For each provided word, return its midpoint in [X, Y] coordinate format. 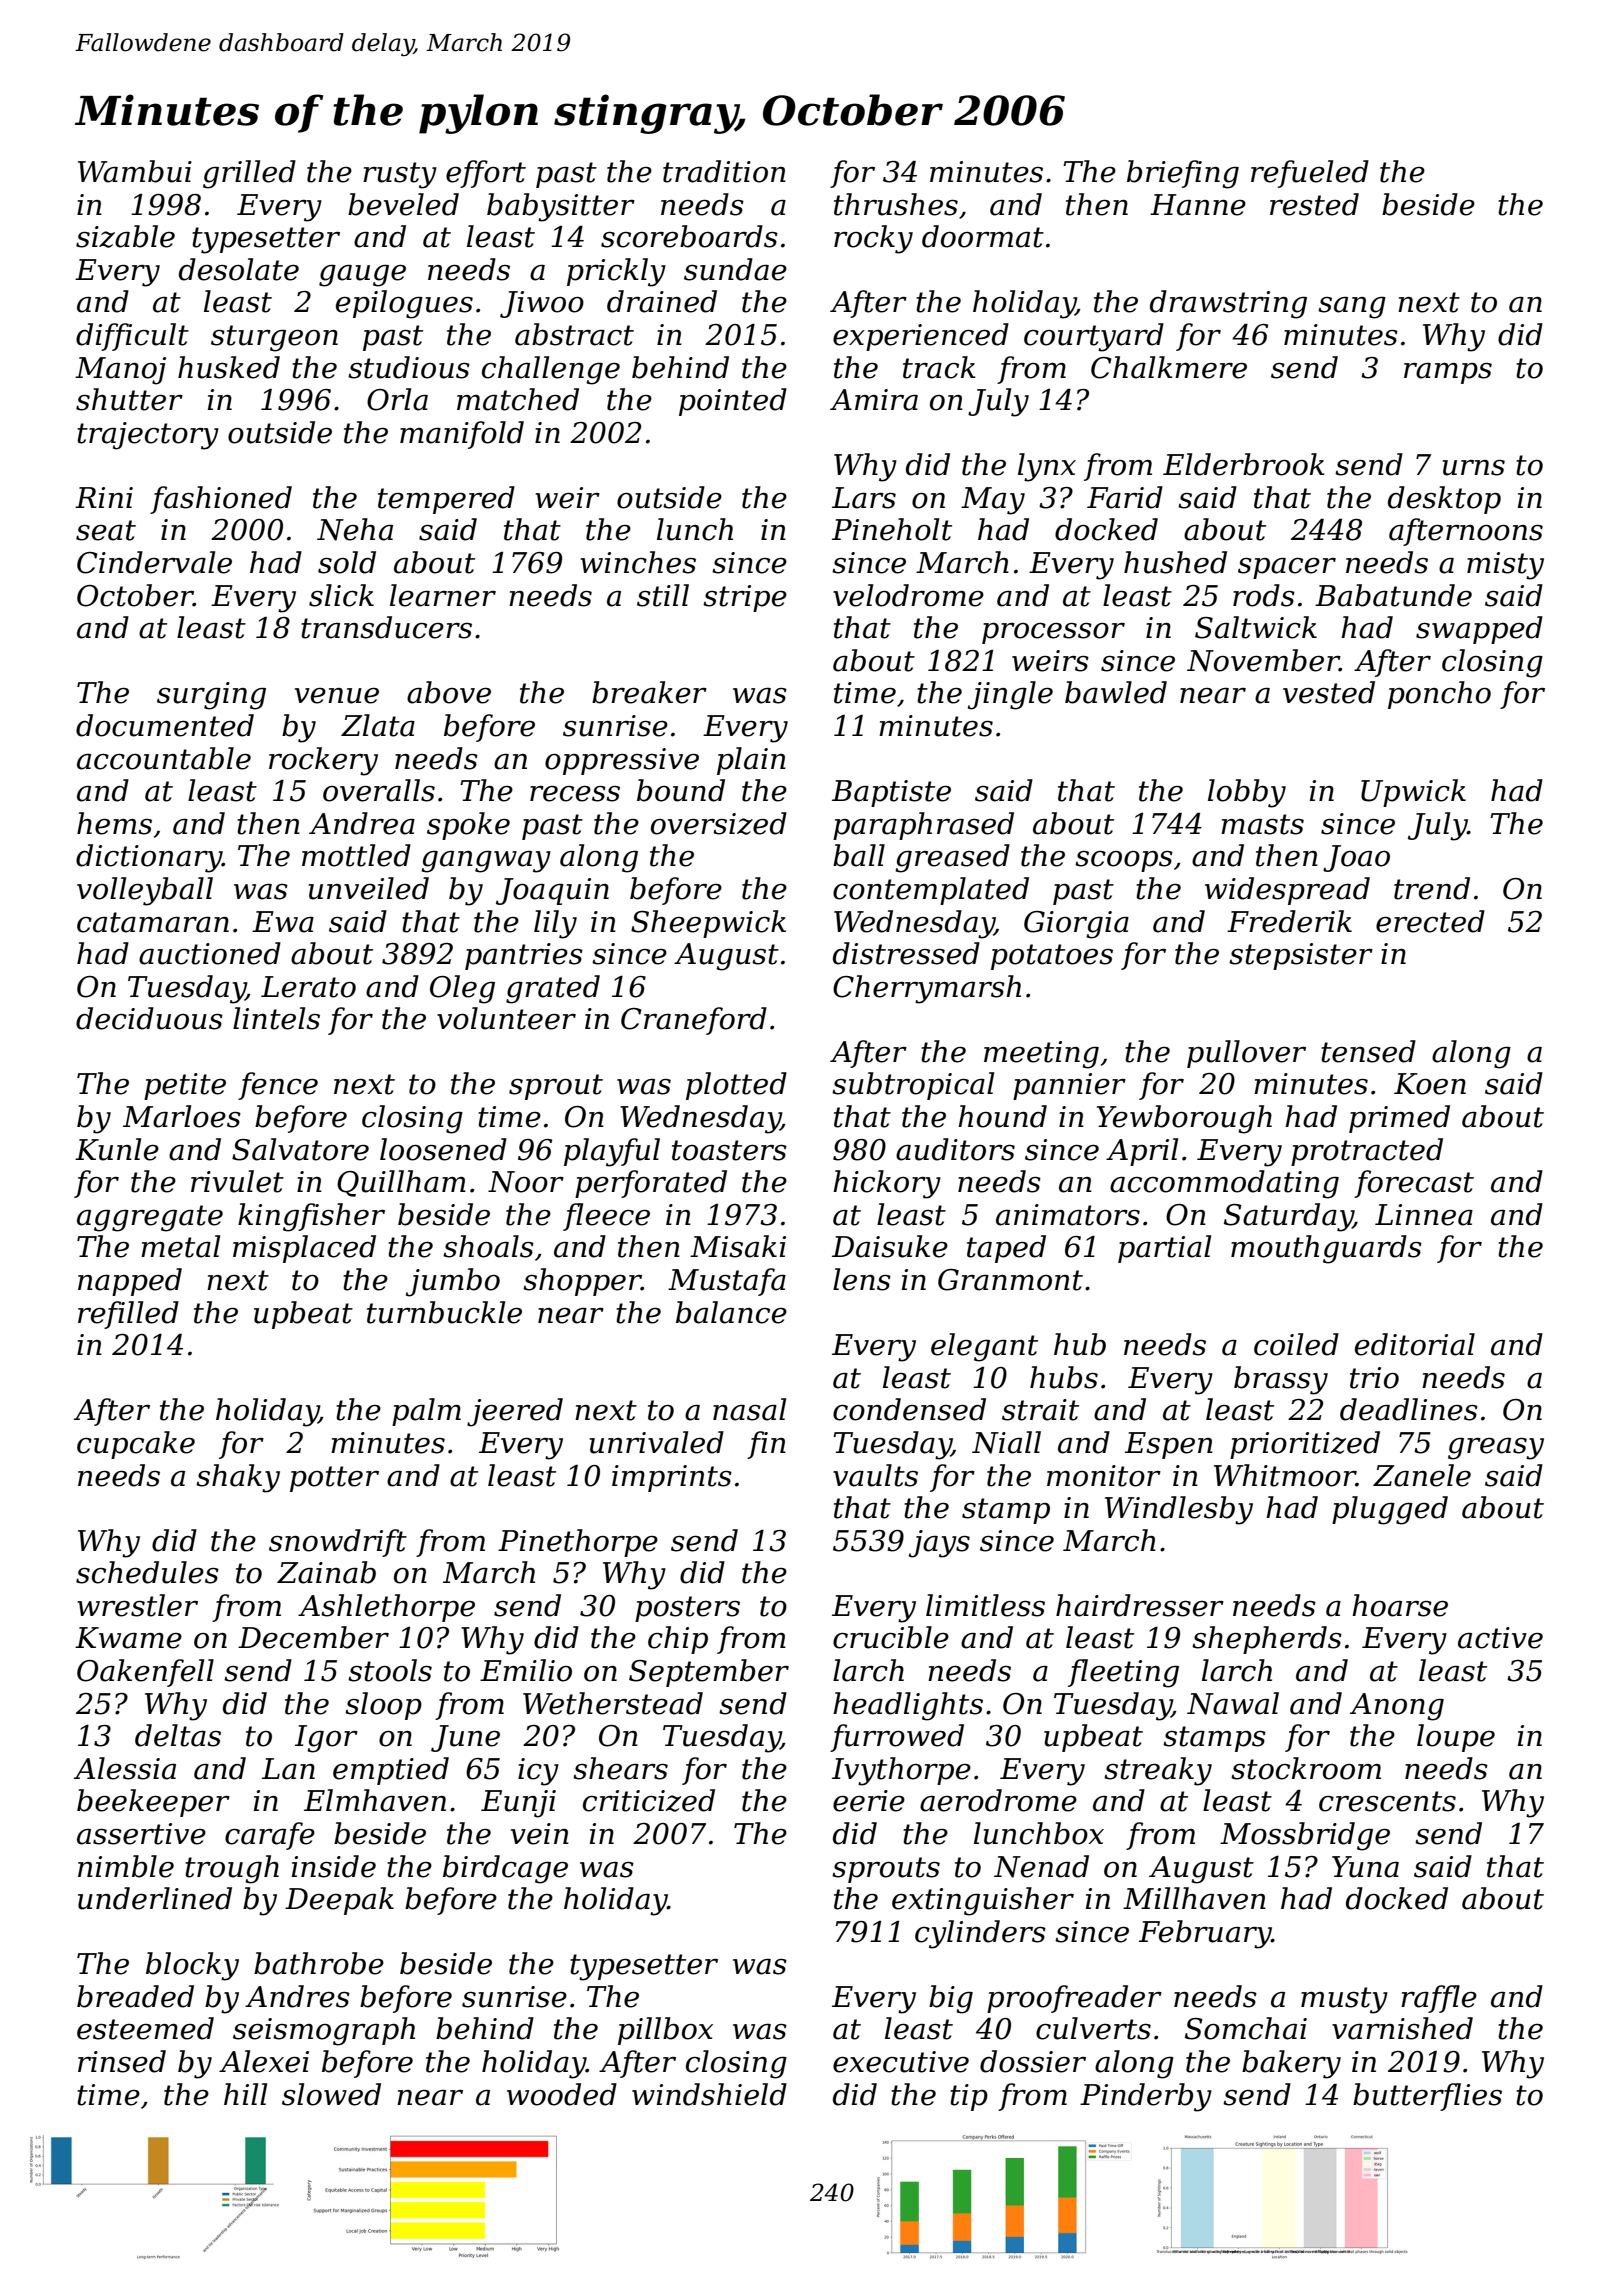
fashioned [221, 500]
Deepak [339, 1901]
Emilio [526, 1670]
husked [229, 367]
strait [1040, 1410]
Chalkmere [1169, 367]
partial [1164, 1249]
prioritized [1305, 1445]
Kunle [117, 1149]
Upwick [1413, 793]
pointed [733, 402]
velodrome [908, 595]
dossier [1033, 2061]
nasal [749, 1409]
